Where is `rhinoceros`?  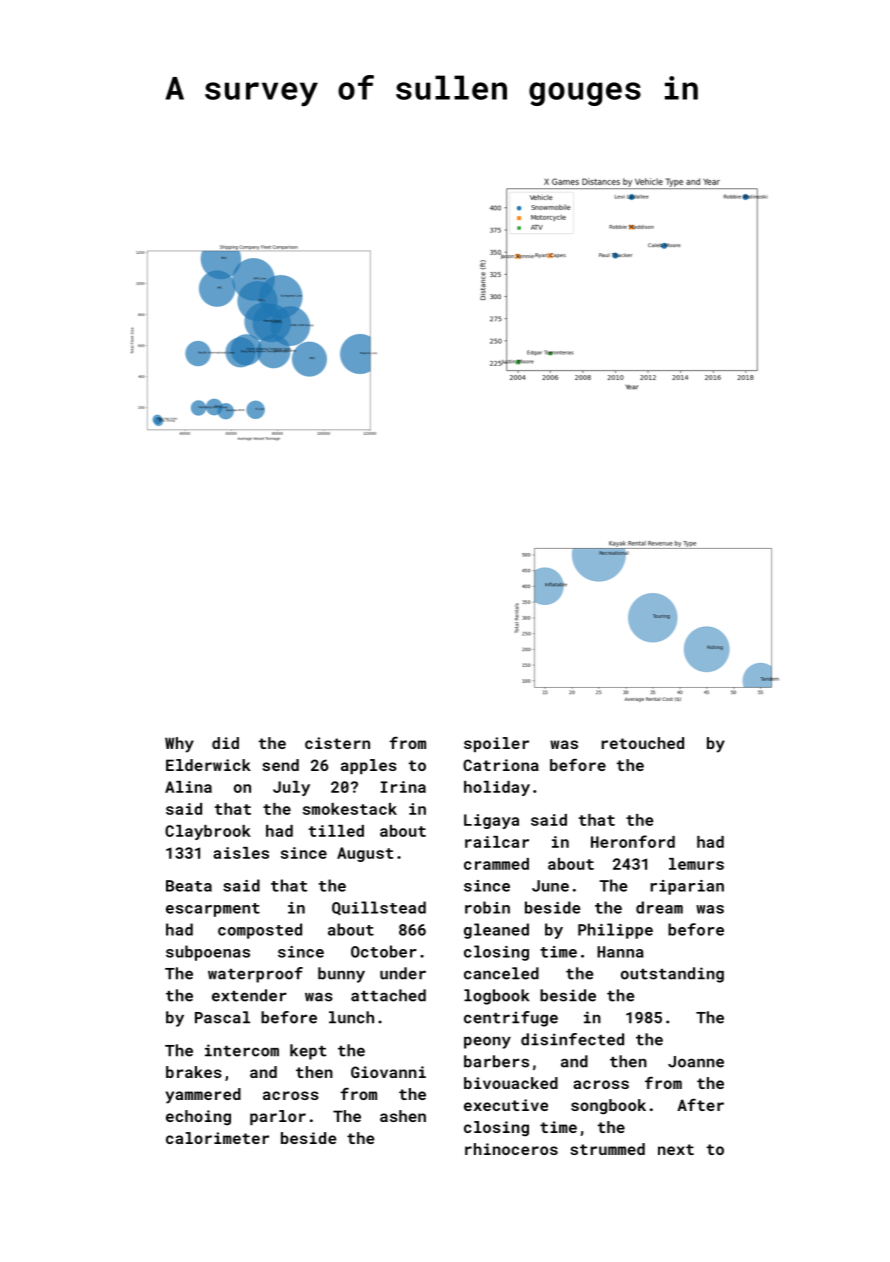 rhinoceros is located at coordinates (511, 1149).
